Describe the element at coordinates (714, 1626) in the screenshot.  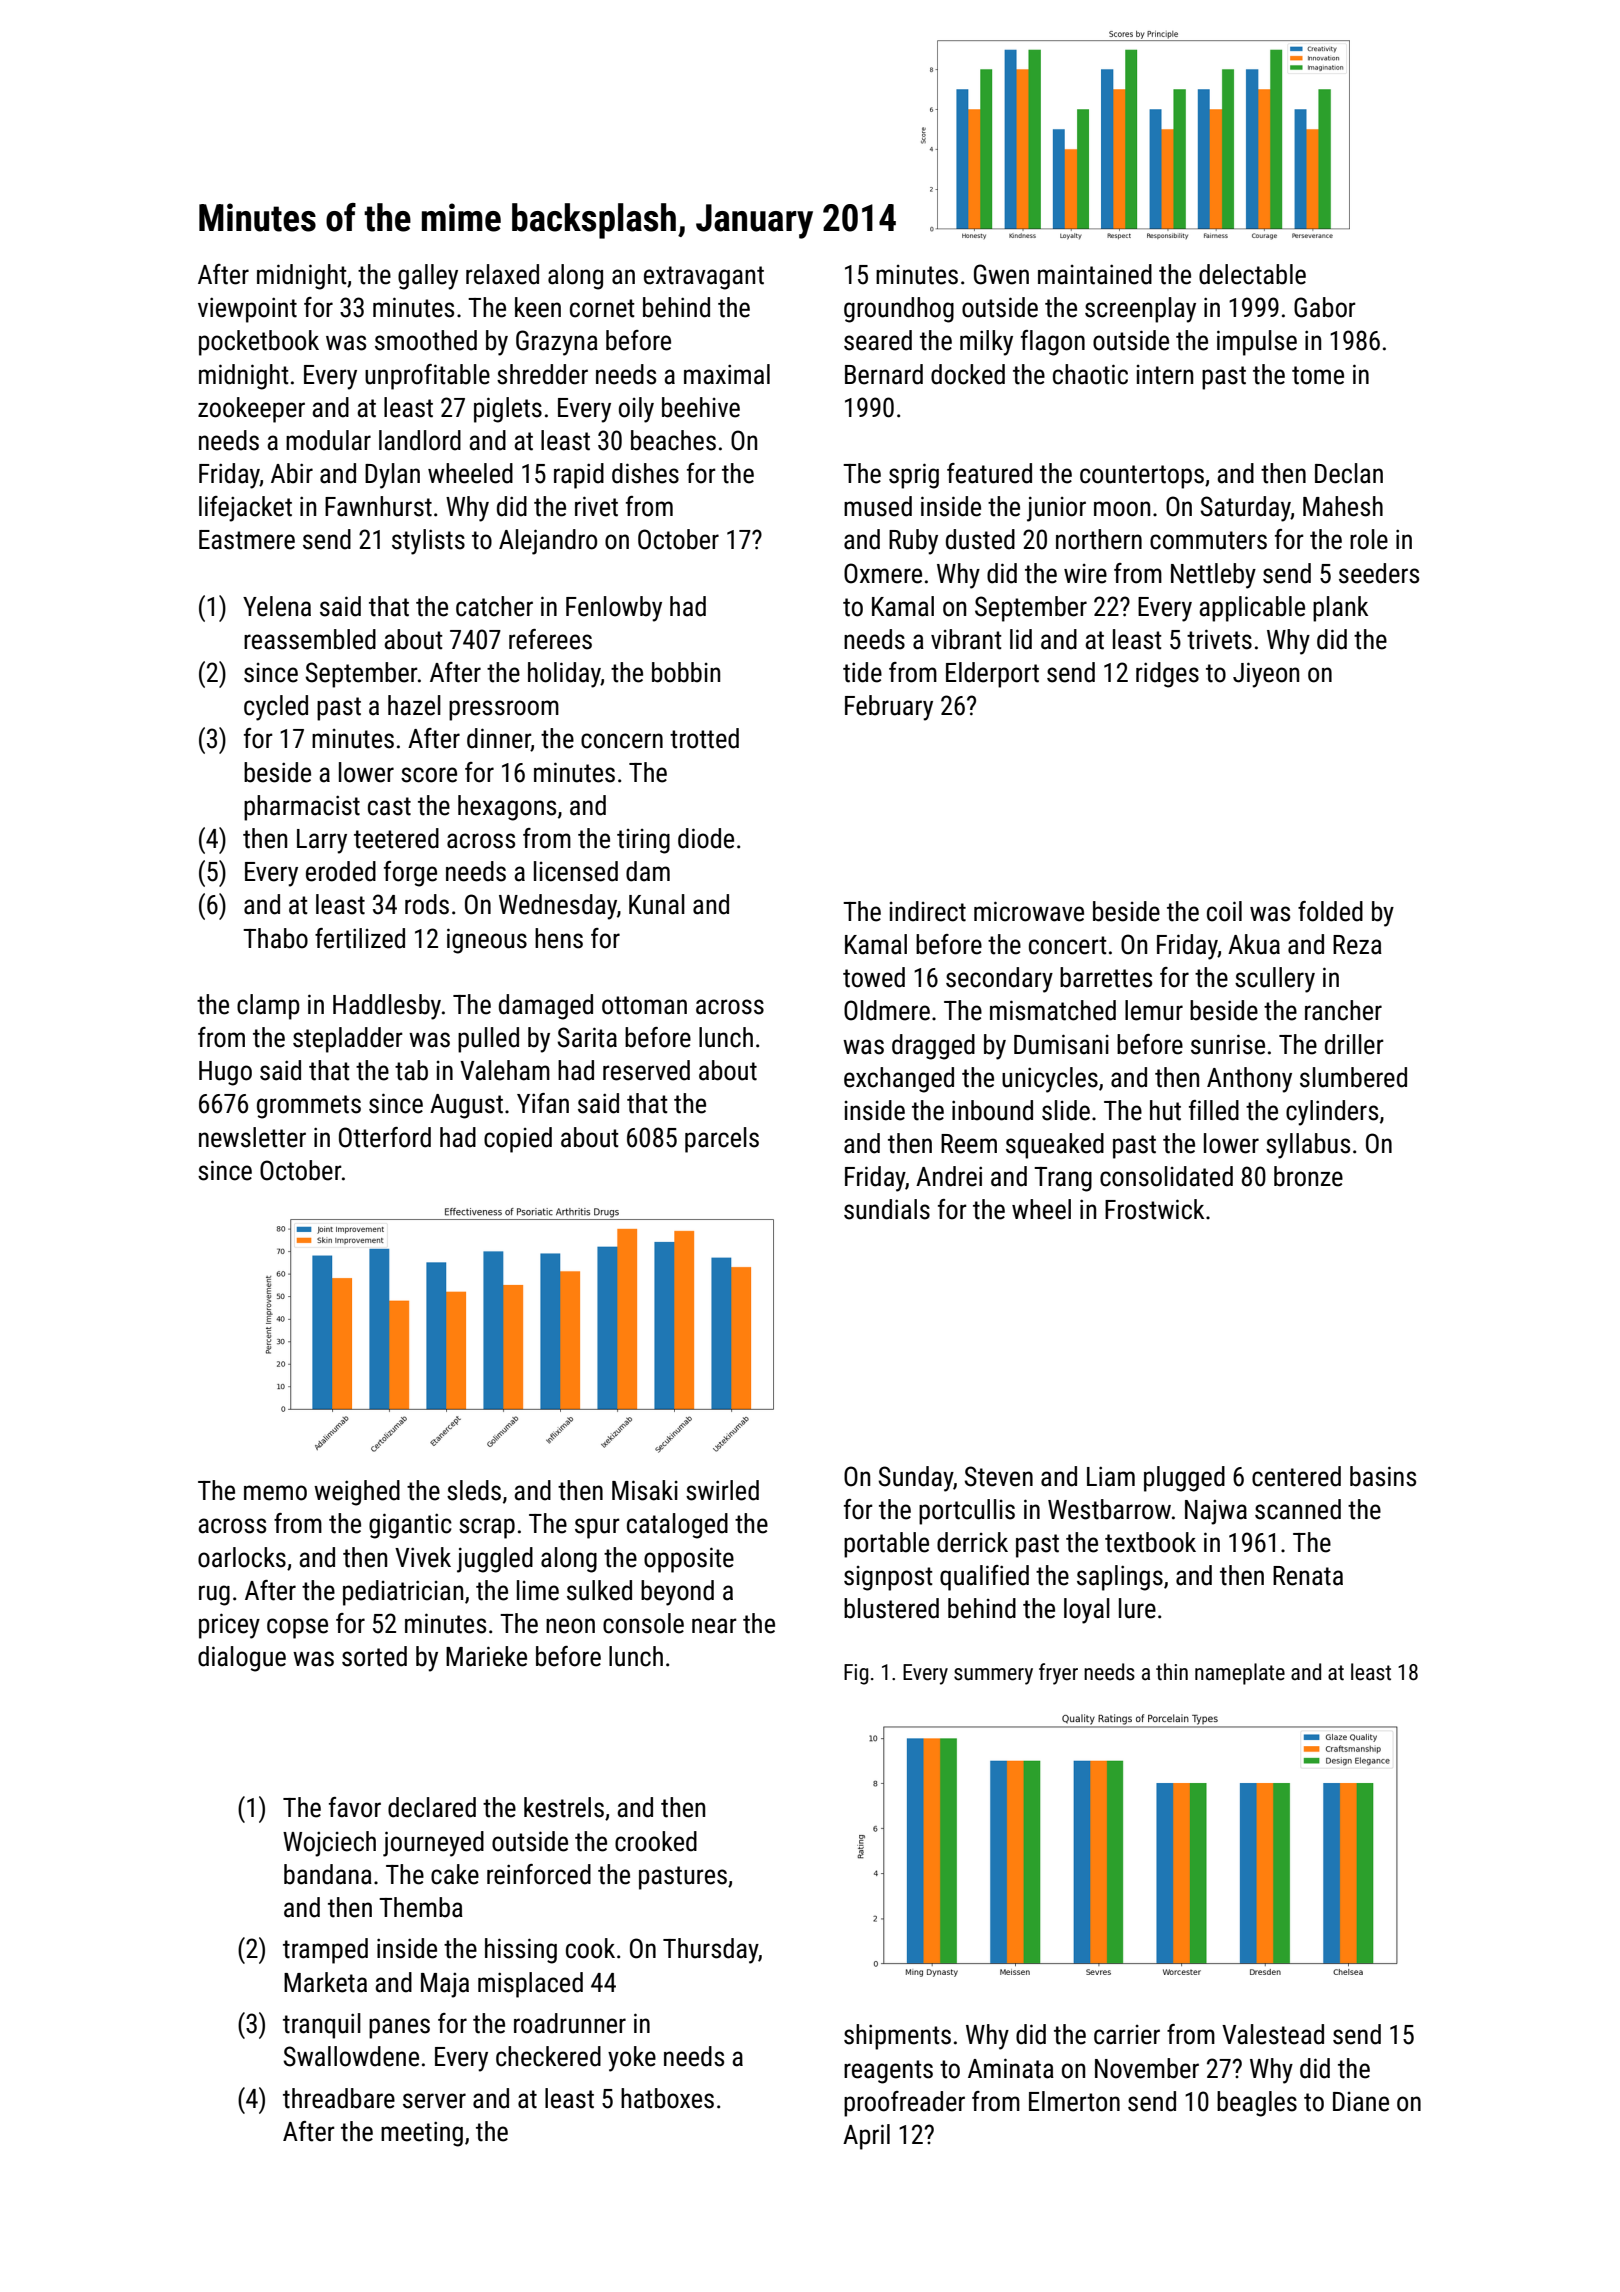
I see `near` at that location.
